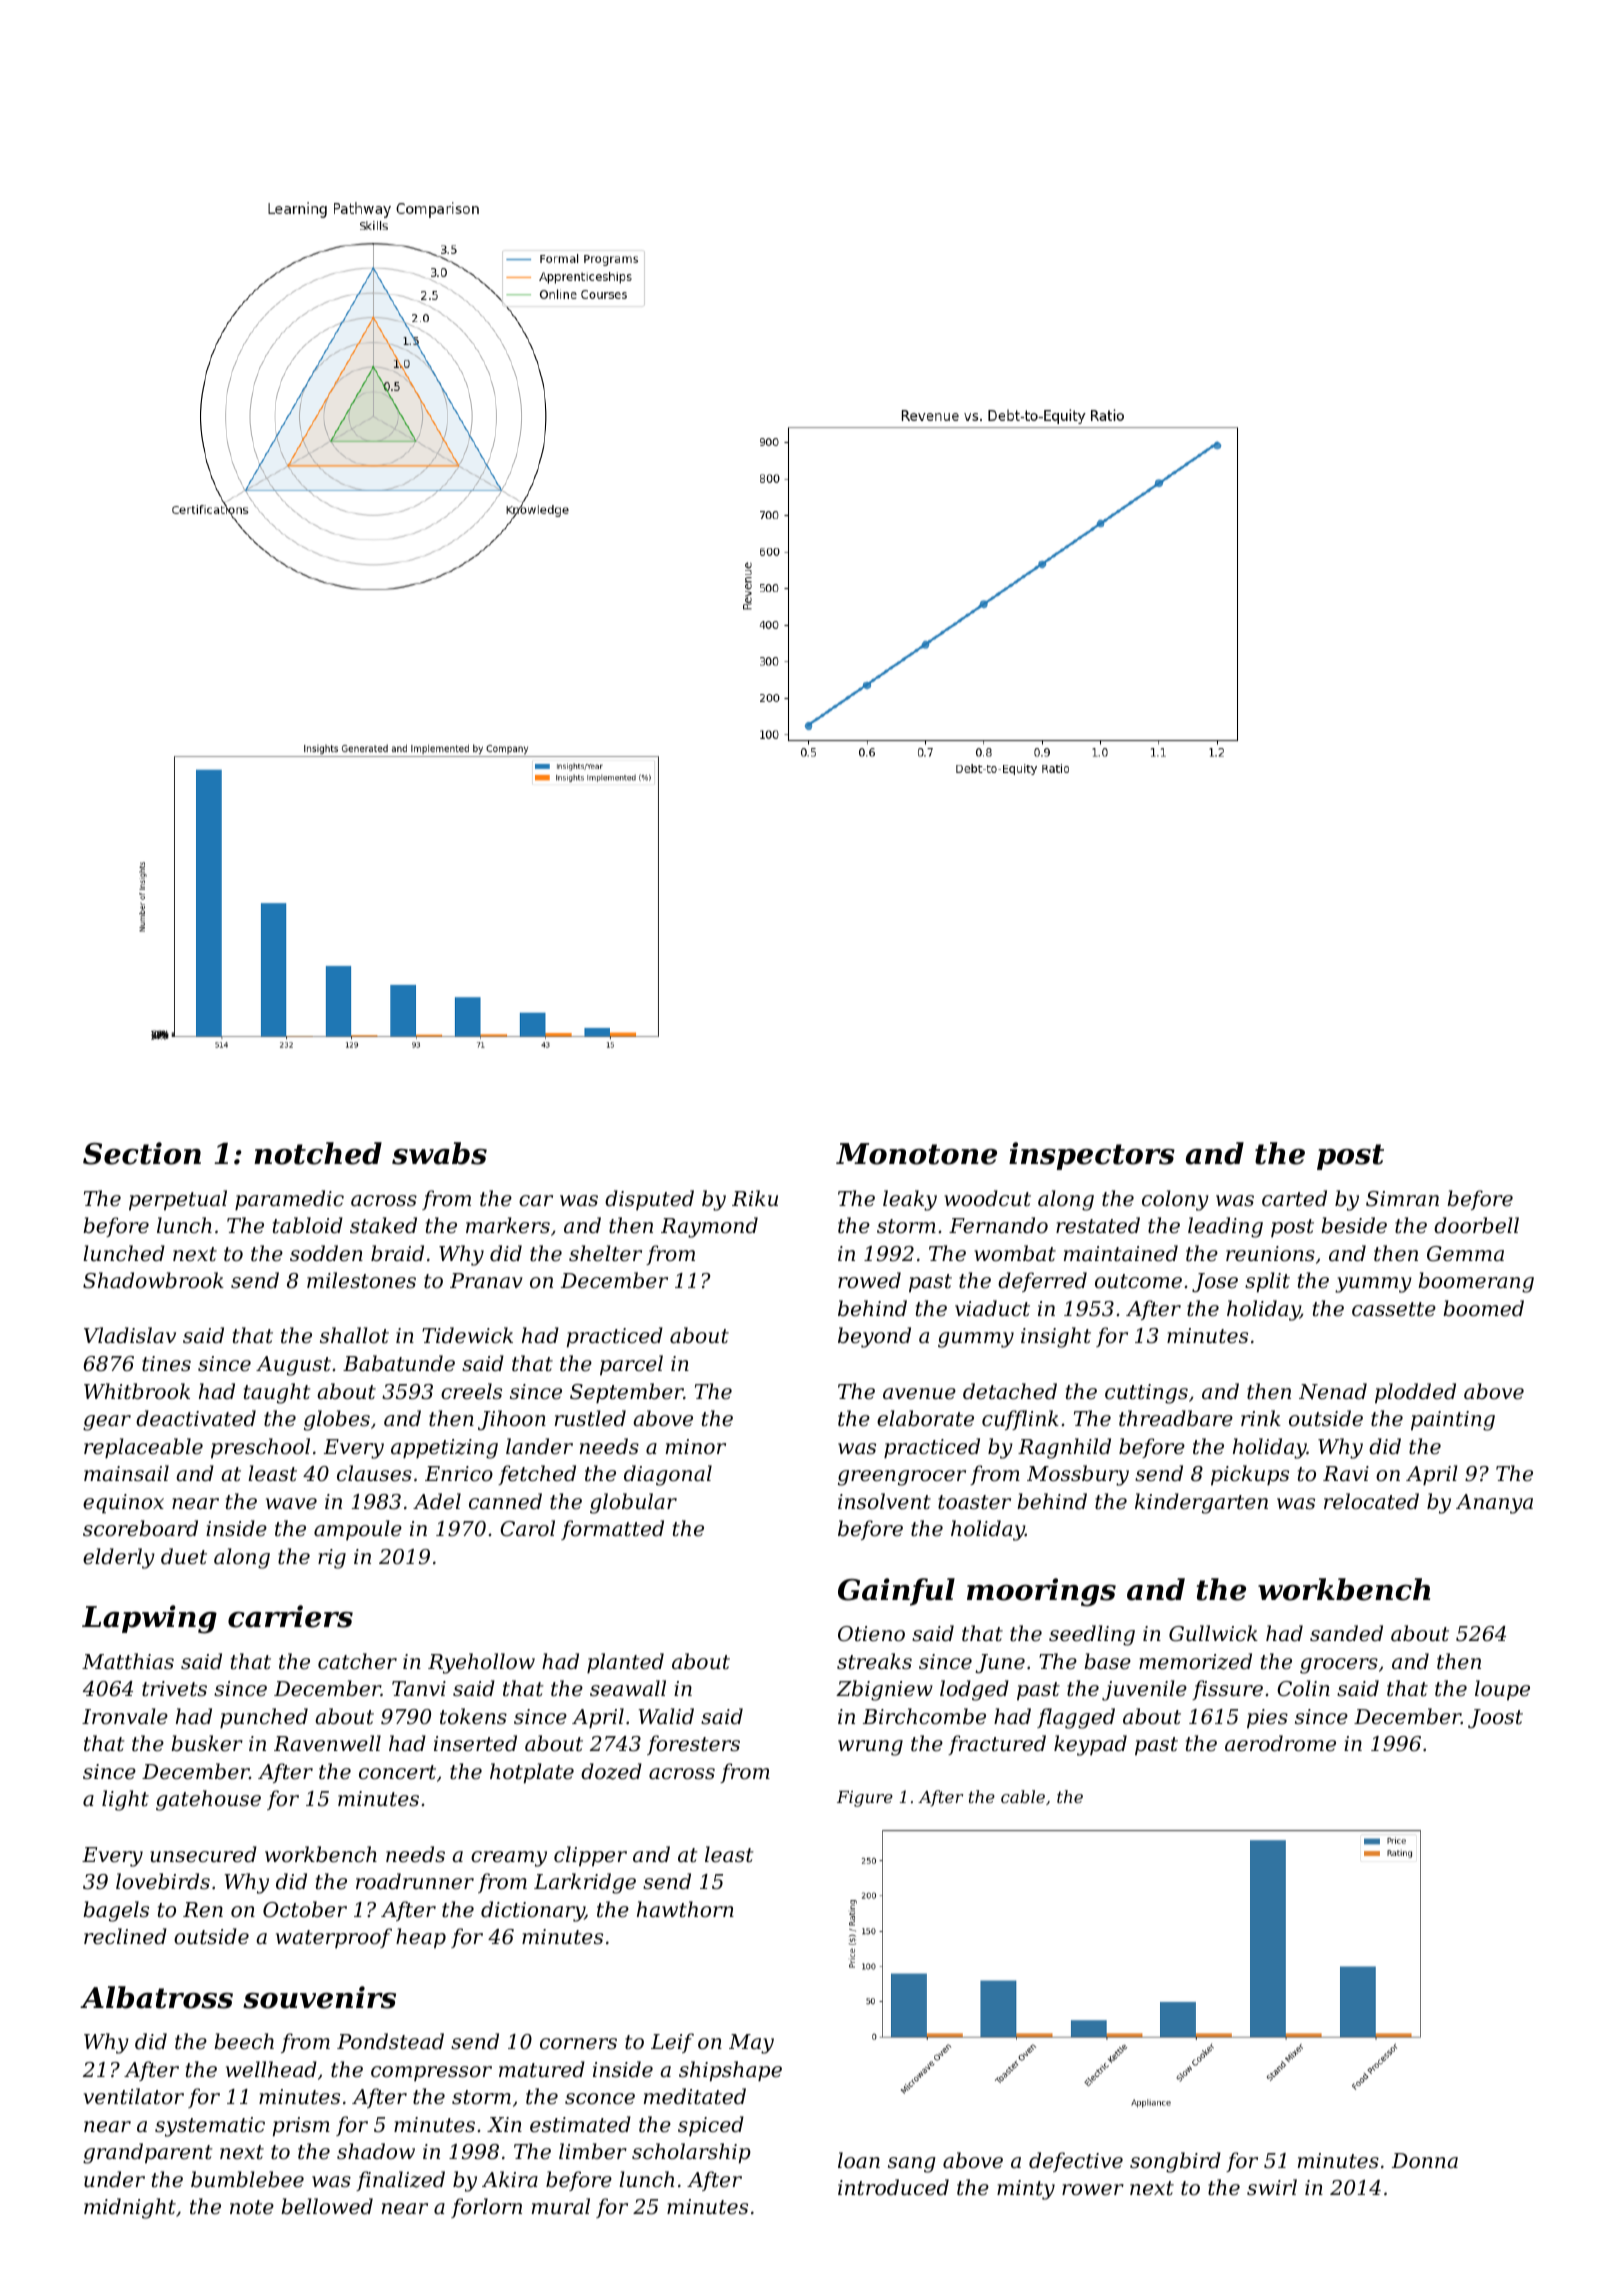 This screenshot has width=1620, height=2292. What do you see at coordinates (1270, 1254) in the screenshot?
I see `reunions` at bounding box center [1270, 1254].
